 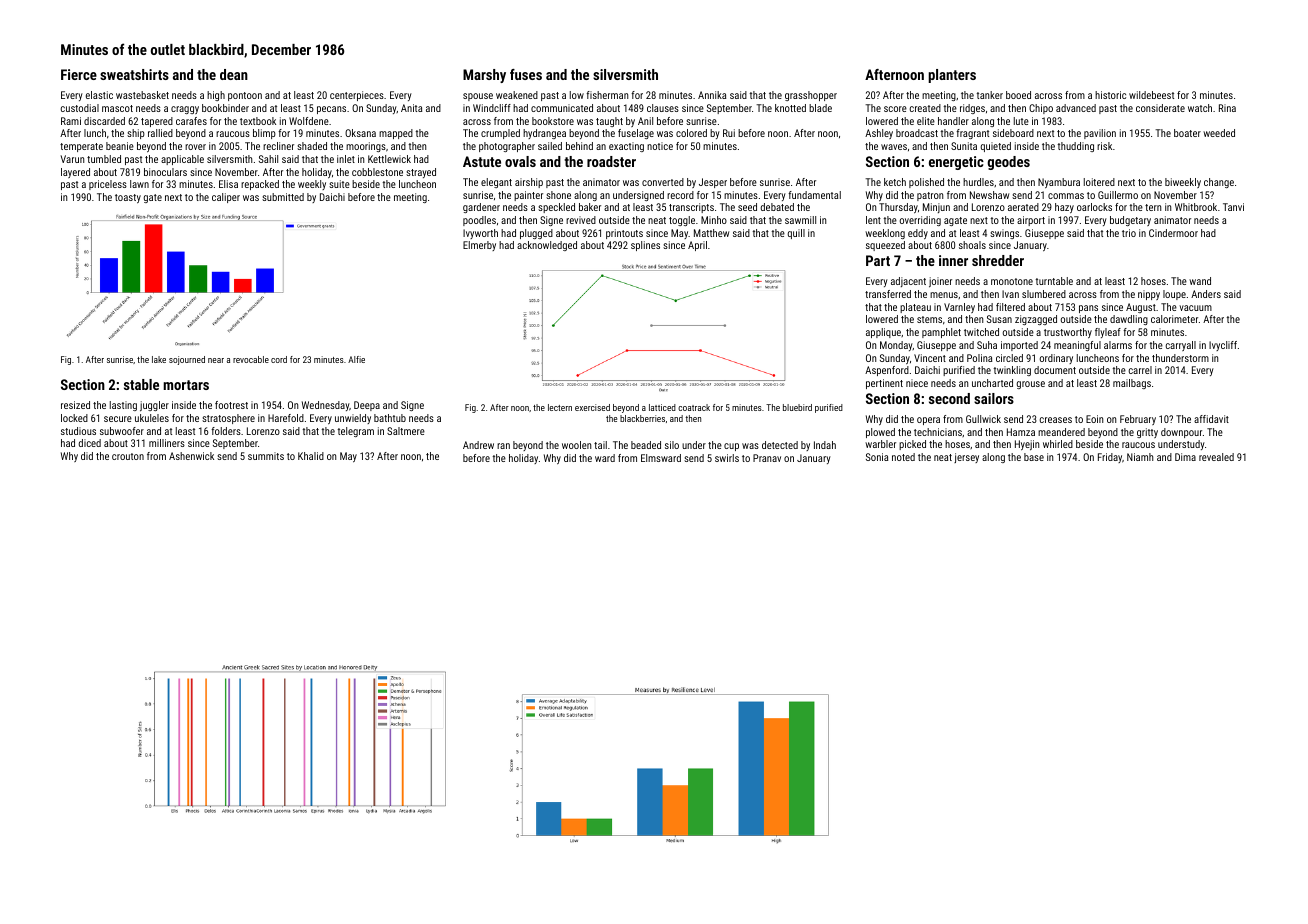 What do you see at coordinates (556, 208) in the document?
I see `speckled` at bounding box center [556, 208].
